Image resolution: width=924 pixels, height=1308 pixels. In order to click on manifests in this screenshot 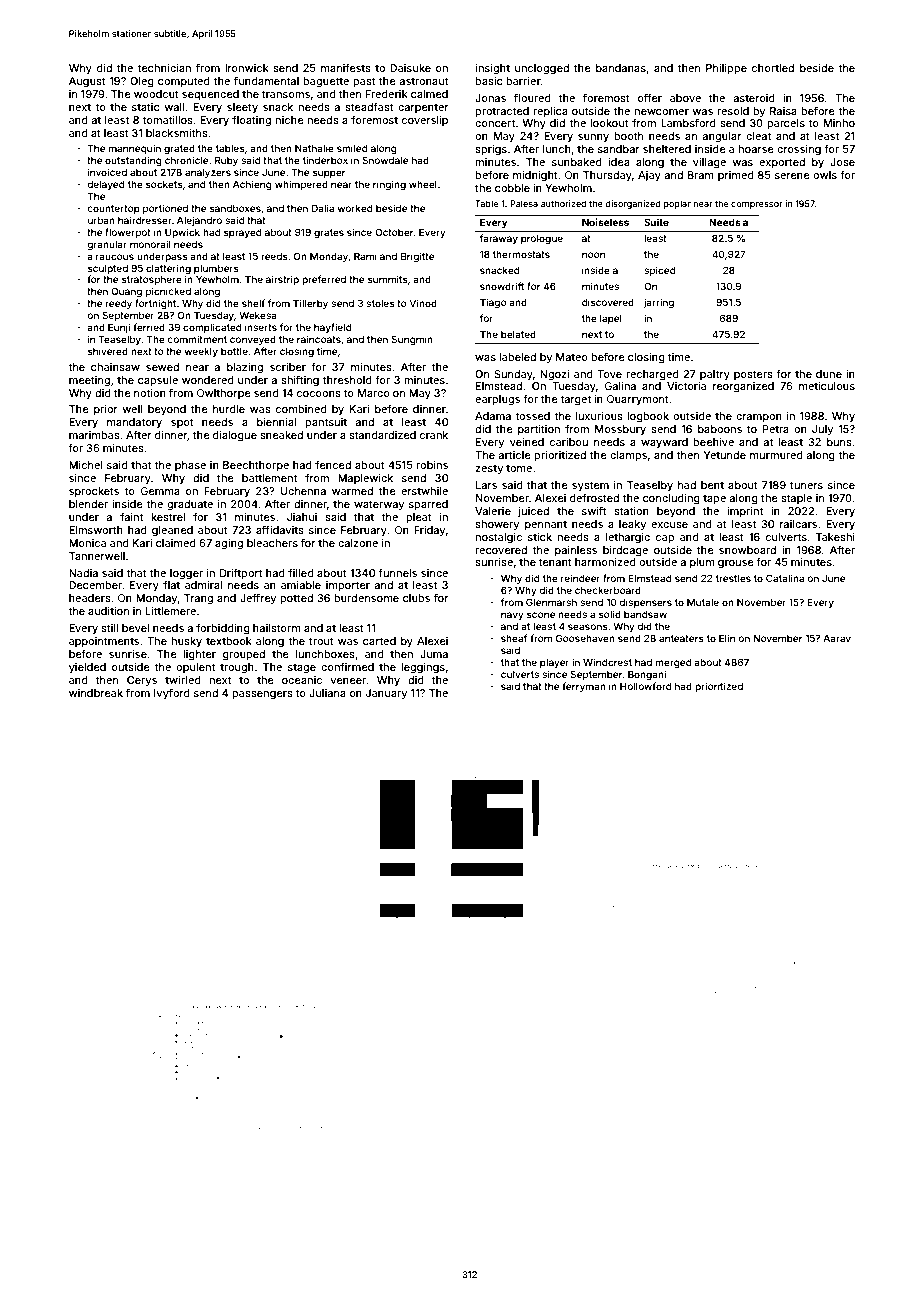, I will do `click(346, 67)`.
